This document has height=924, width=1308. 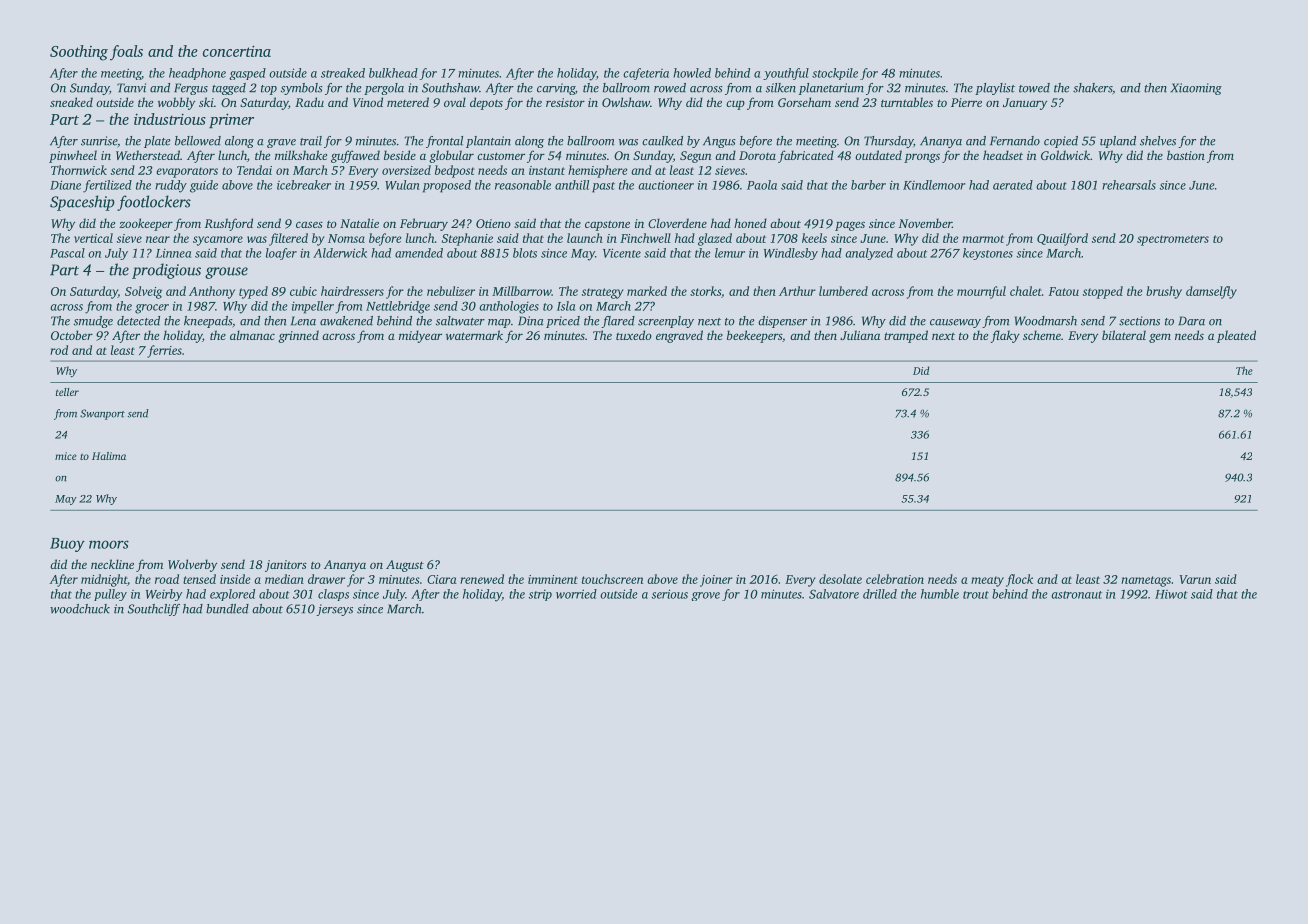 I want to click on strip, so click(x=540, y=595).
